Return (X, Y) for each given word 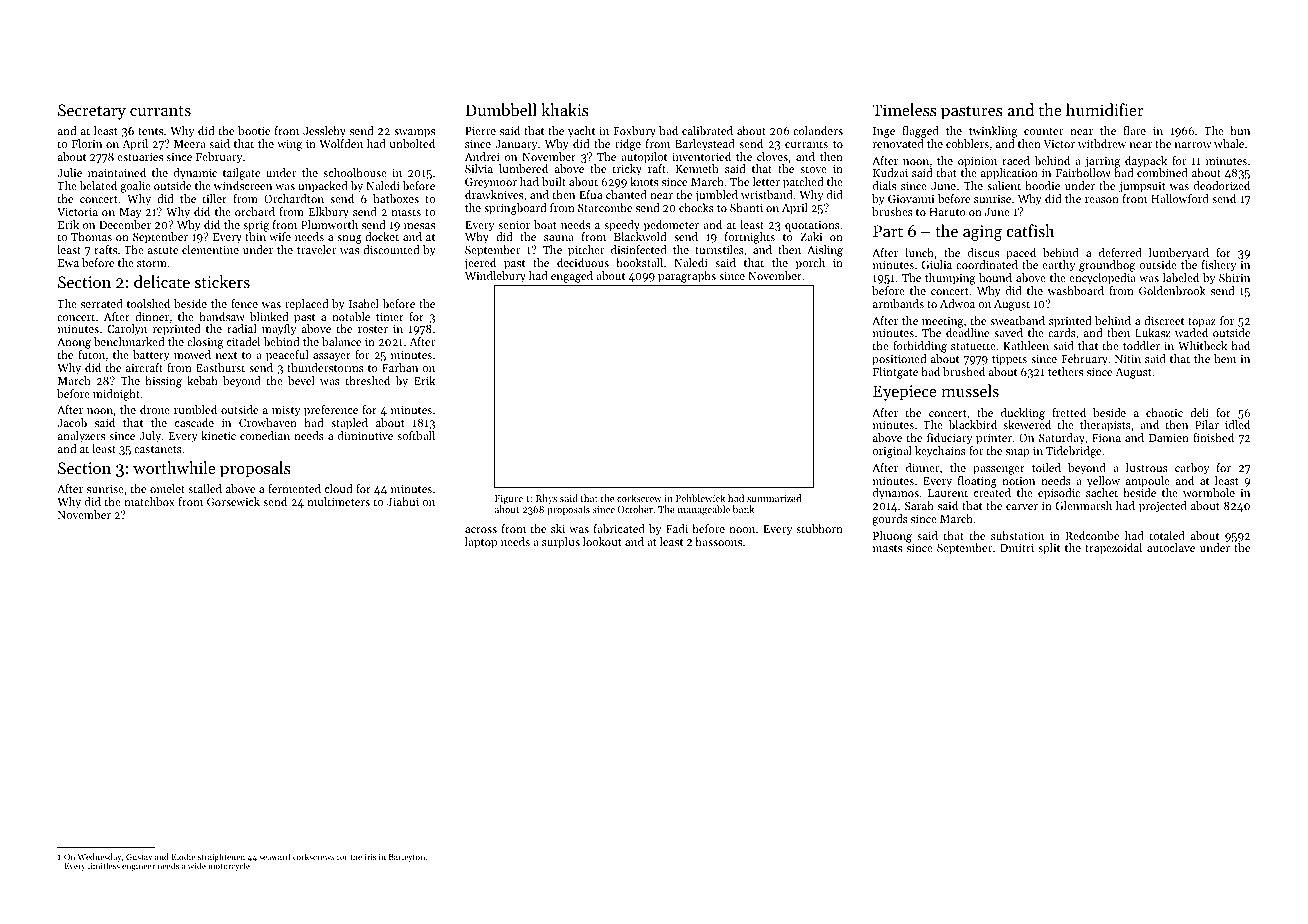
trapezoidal (1113, 549)
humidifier (1105, 109)
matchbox (149, 501)
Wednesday (99, 858)
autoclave (1171, 547)
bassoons (718, 541)
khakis (565, 109)
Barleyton (407, 857)
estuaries (140, 157)
